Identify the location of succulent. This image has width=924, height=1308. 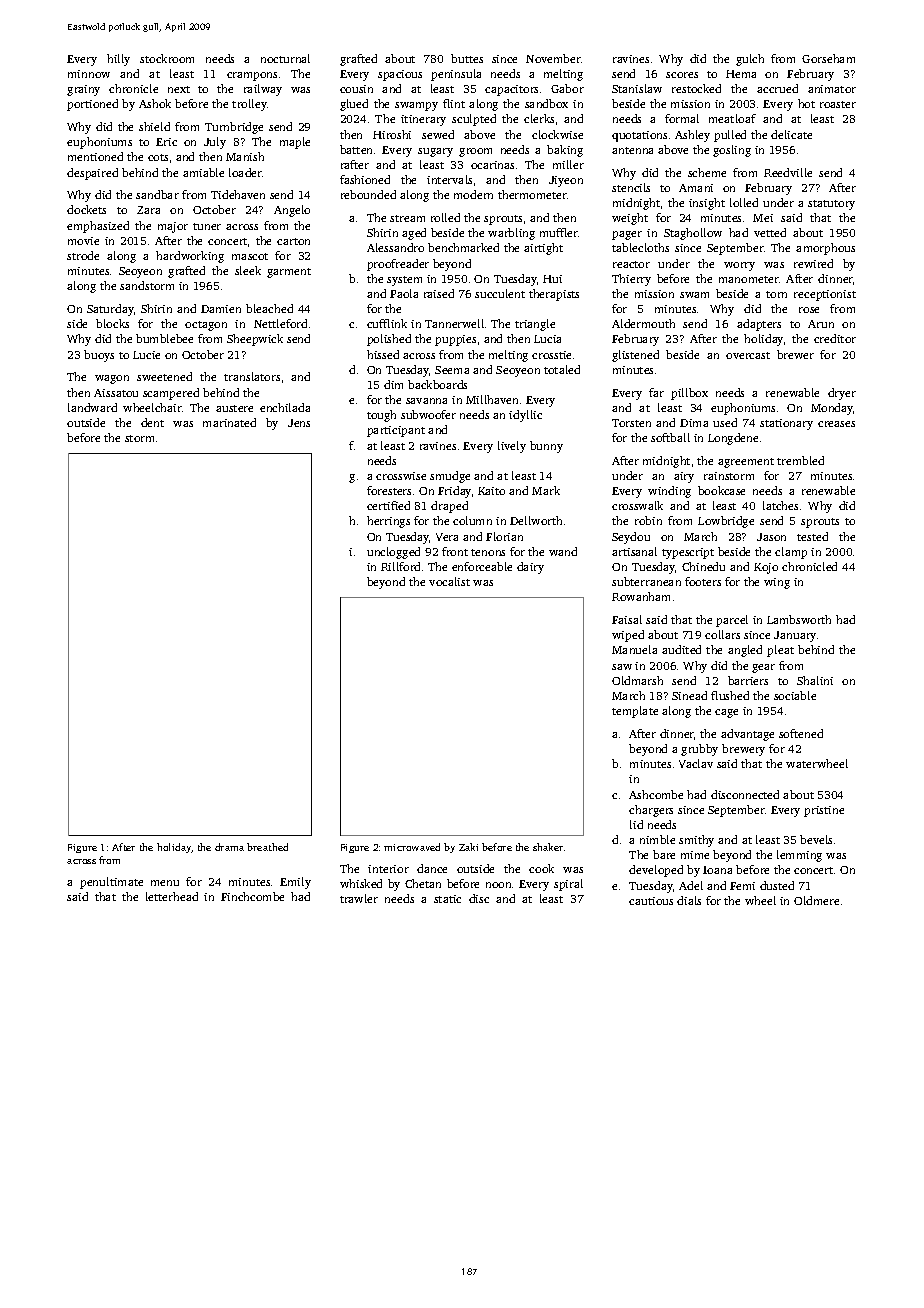
(500, 293).
